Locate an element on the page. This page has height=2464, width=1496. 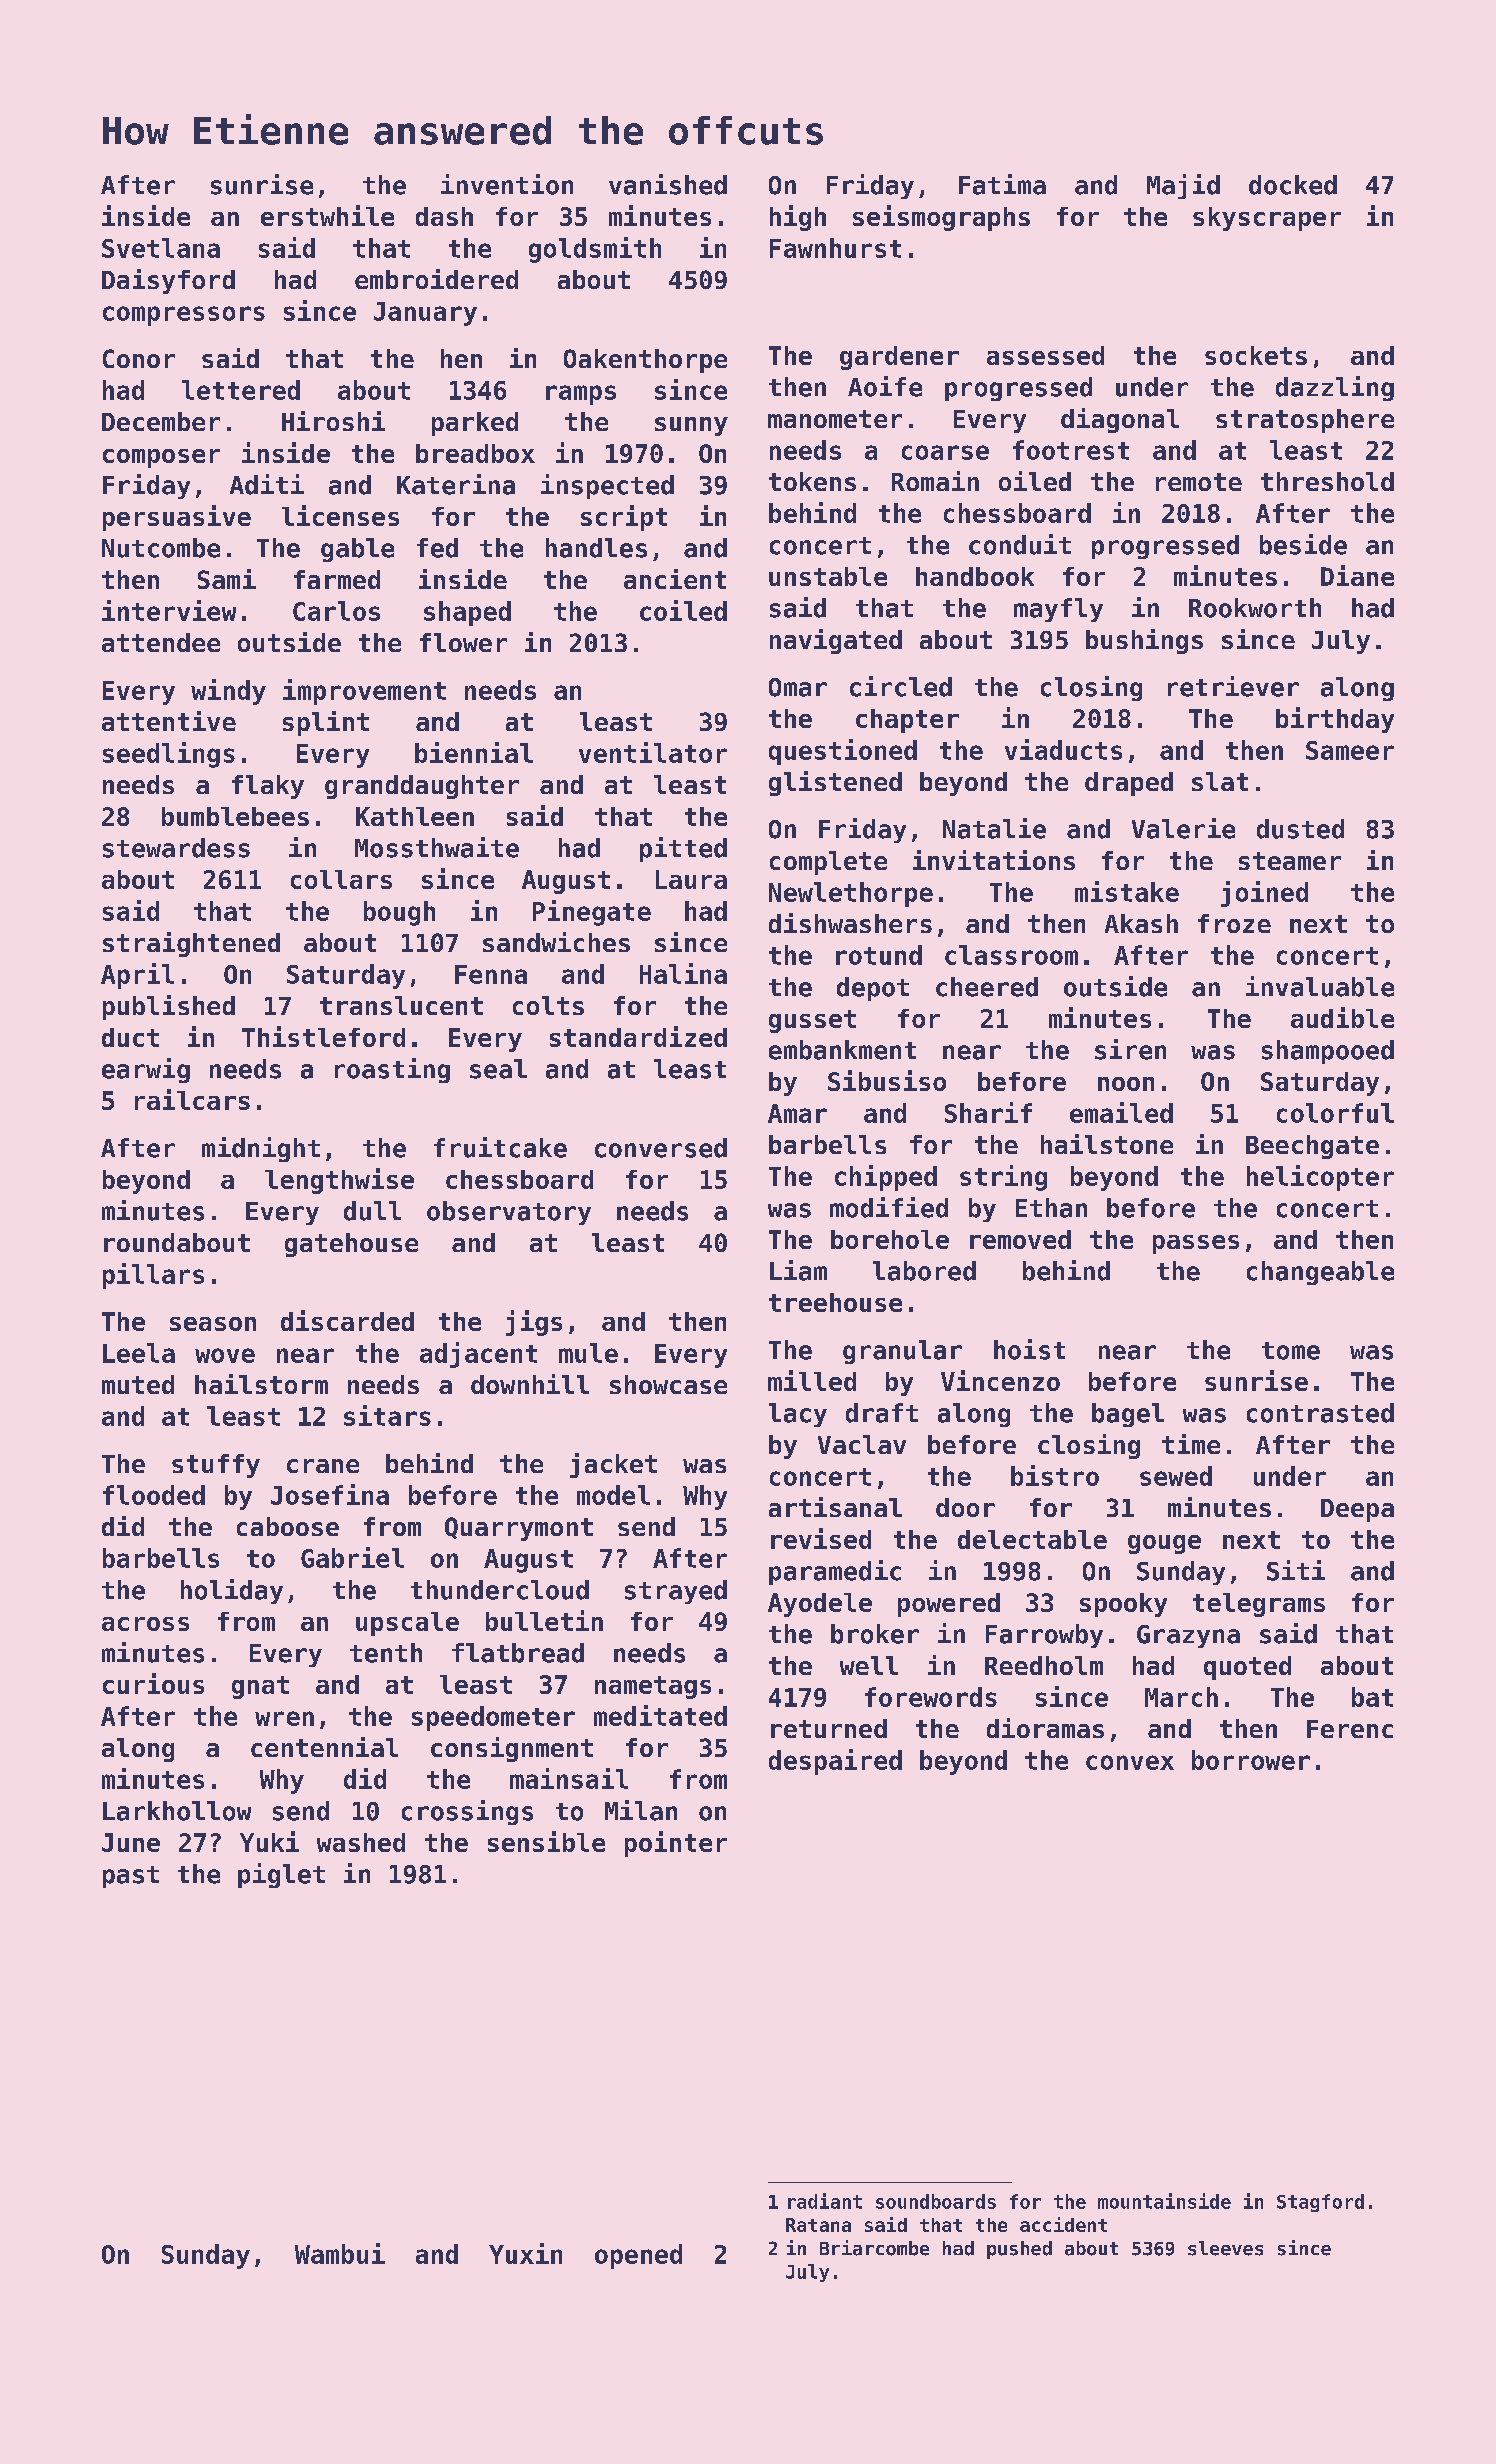
labored is located at coordinates (924, 1271).
